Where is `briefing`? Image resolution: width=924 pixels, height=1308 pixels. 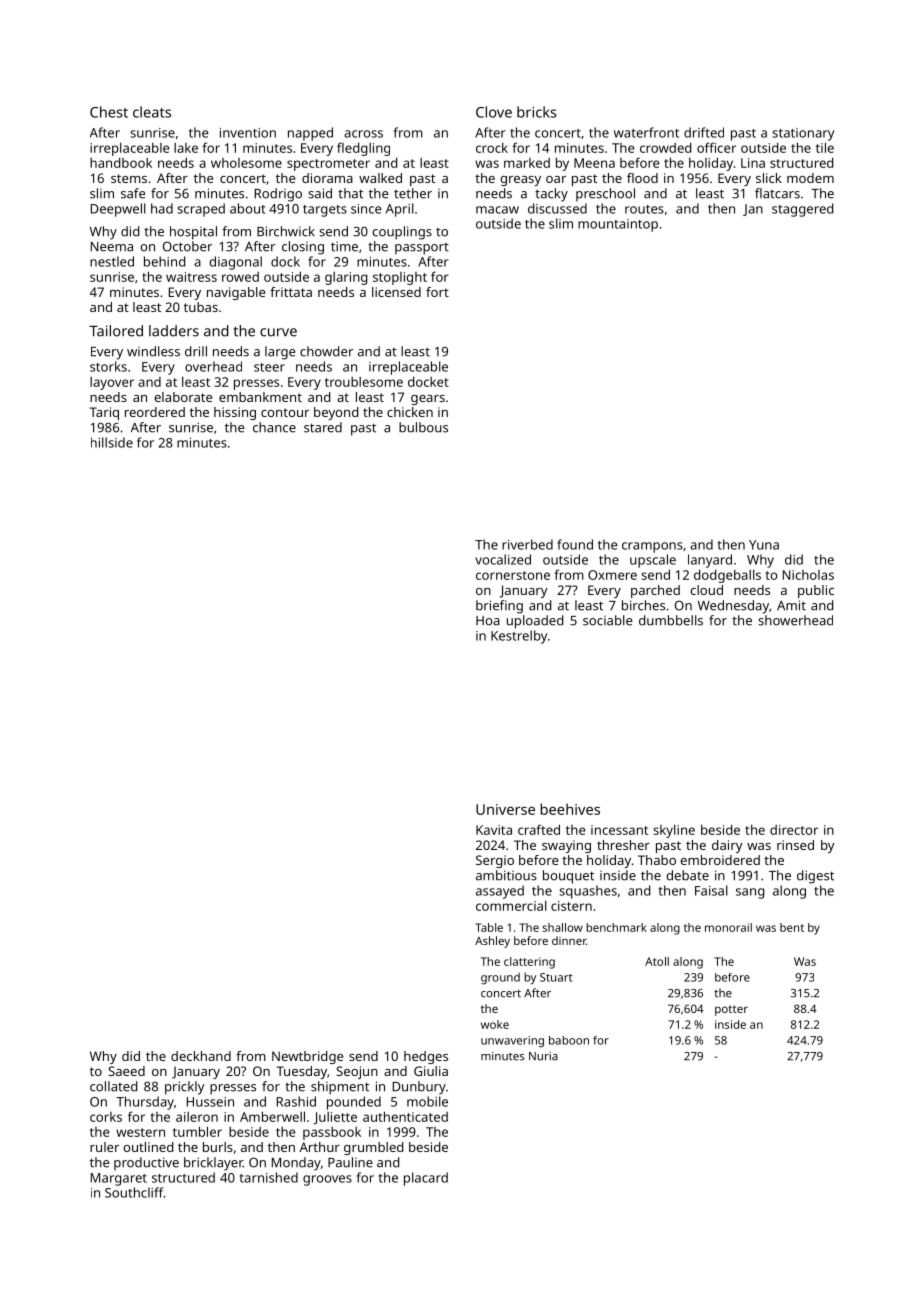 briefing is located at coordinates (499, 607).
